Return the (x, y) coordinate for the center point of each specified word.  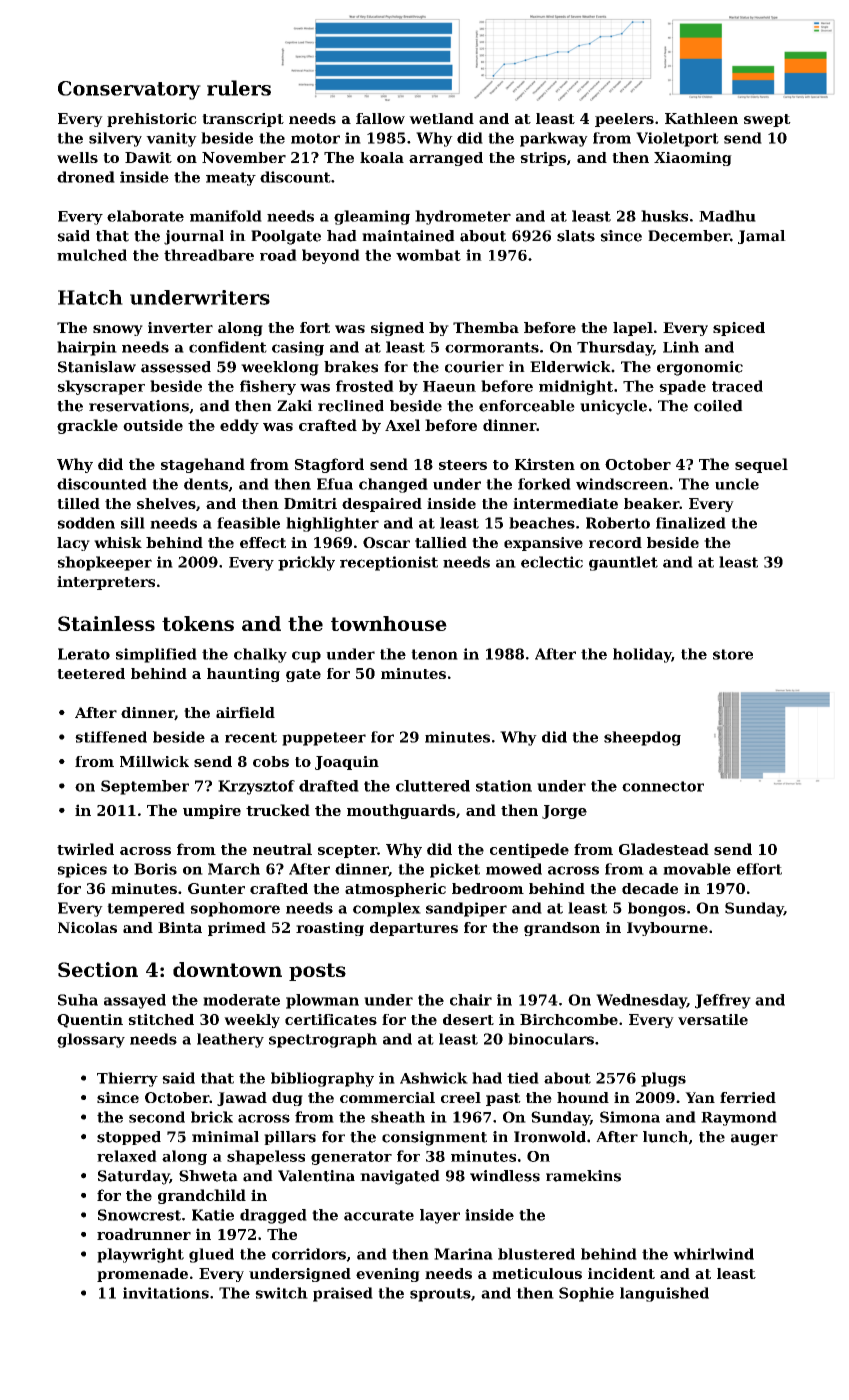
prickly (306, 563)
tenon (434, 654)
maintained (408, 236)
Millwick (154, 761)
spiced (739, 329)
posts (317, 972)
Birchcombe (569, 1019)
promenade (142, 1275)
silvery (115, 139)
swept (767, 120)
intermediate (565, 503)
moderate (241, 1000)
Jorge (564, 812)
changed (393, 485)
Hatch (90, 297)
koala (382, 157)
